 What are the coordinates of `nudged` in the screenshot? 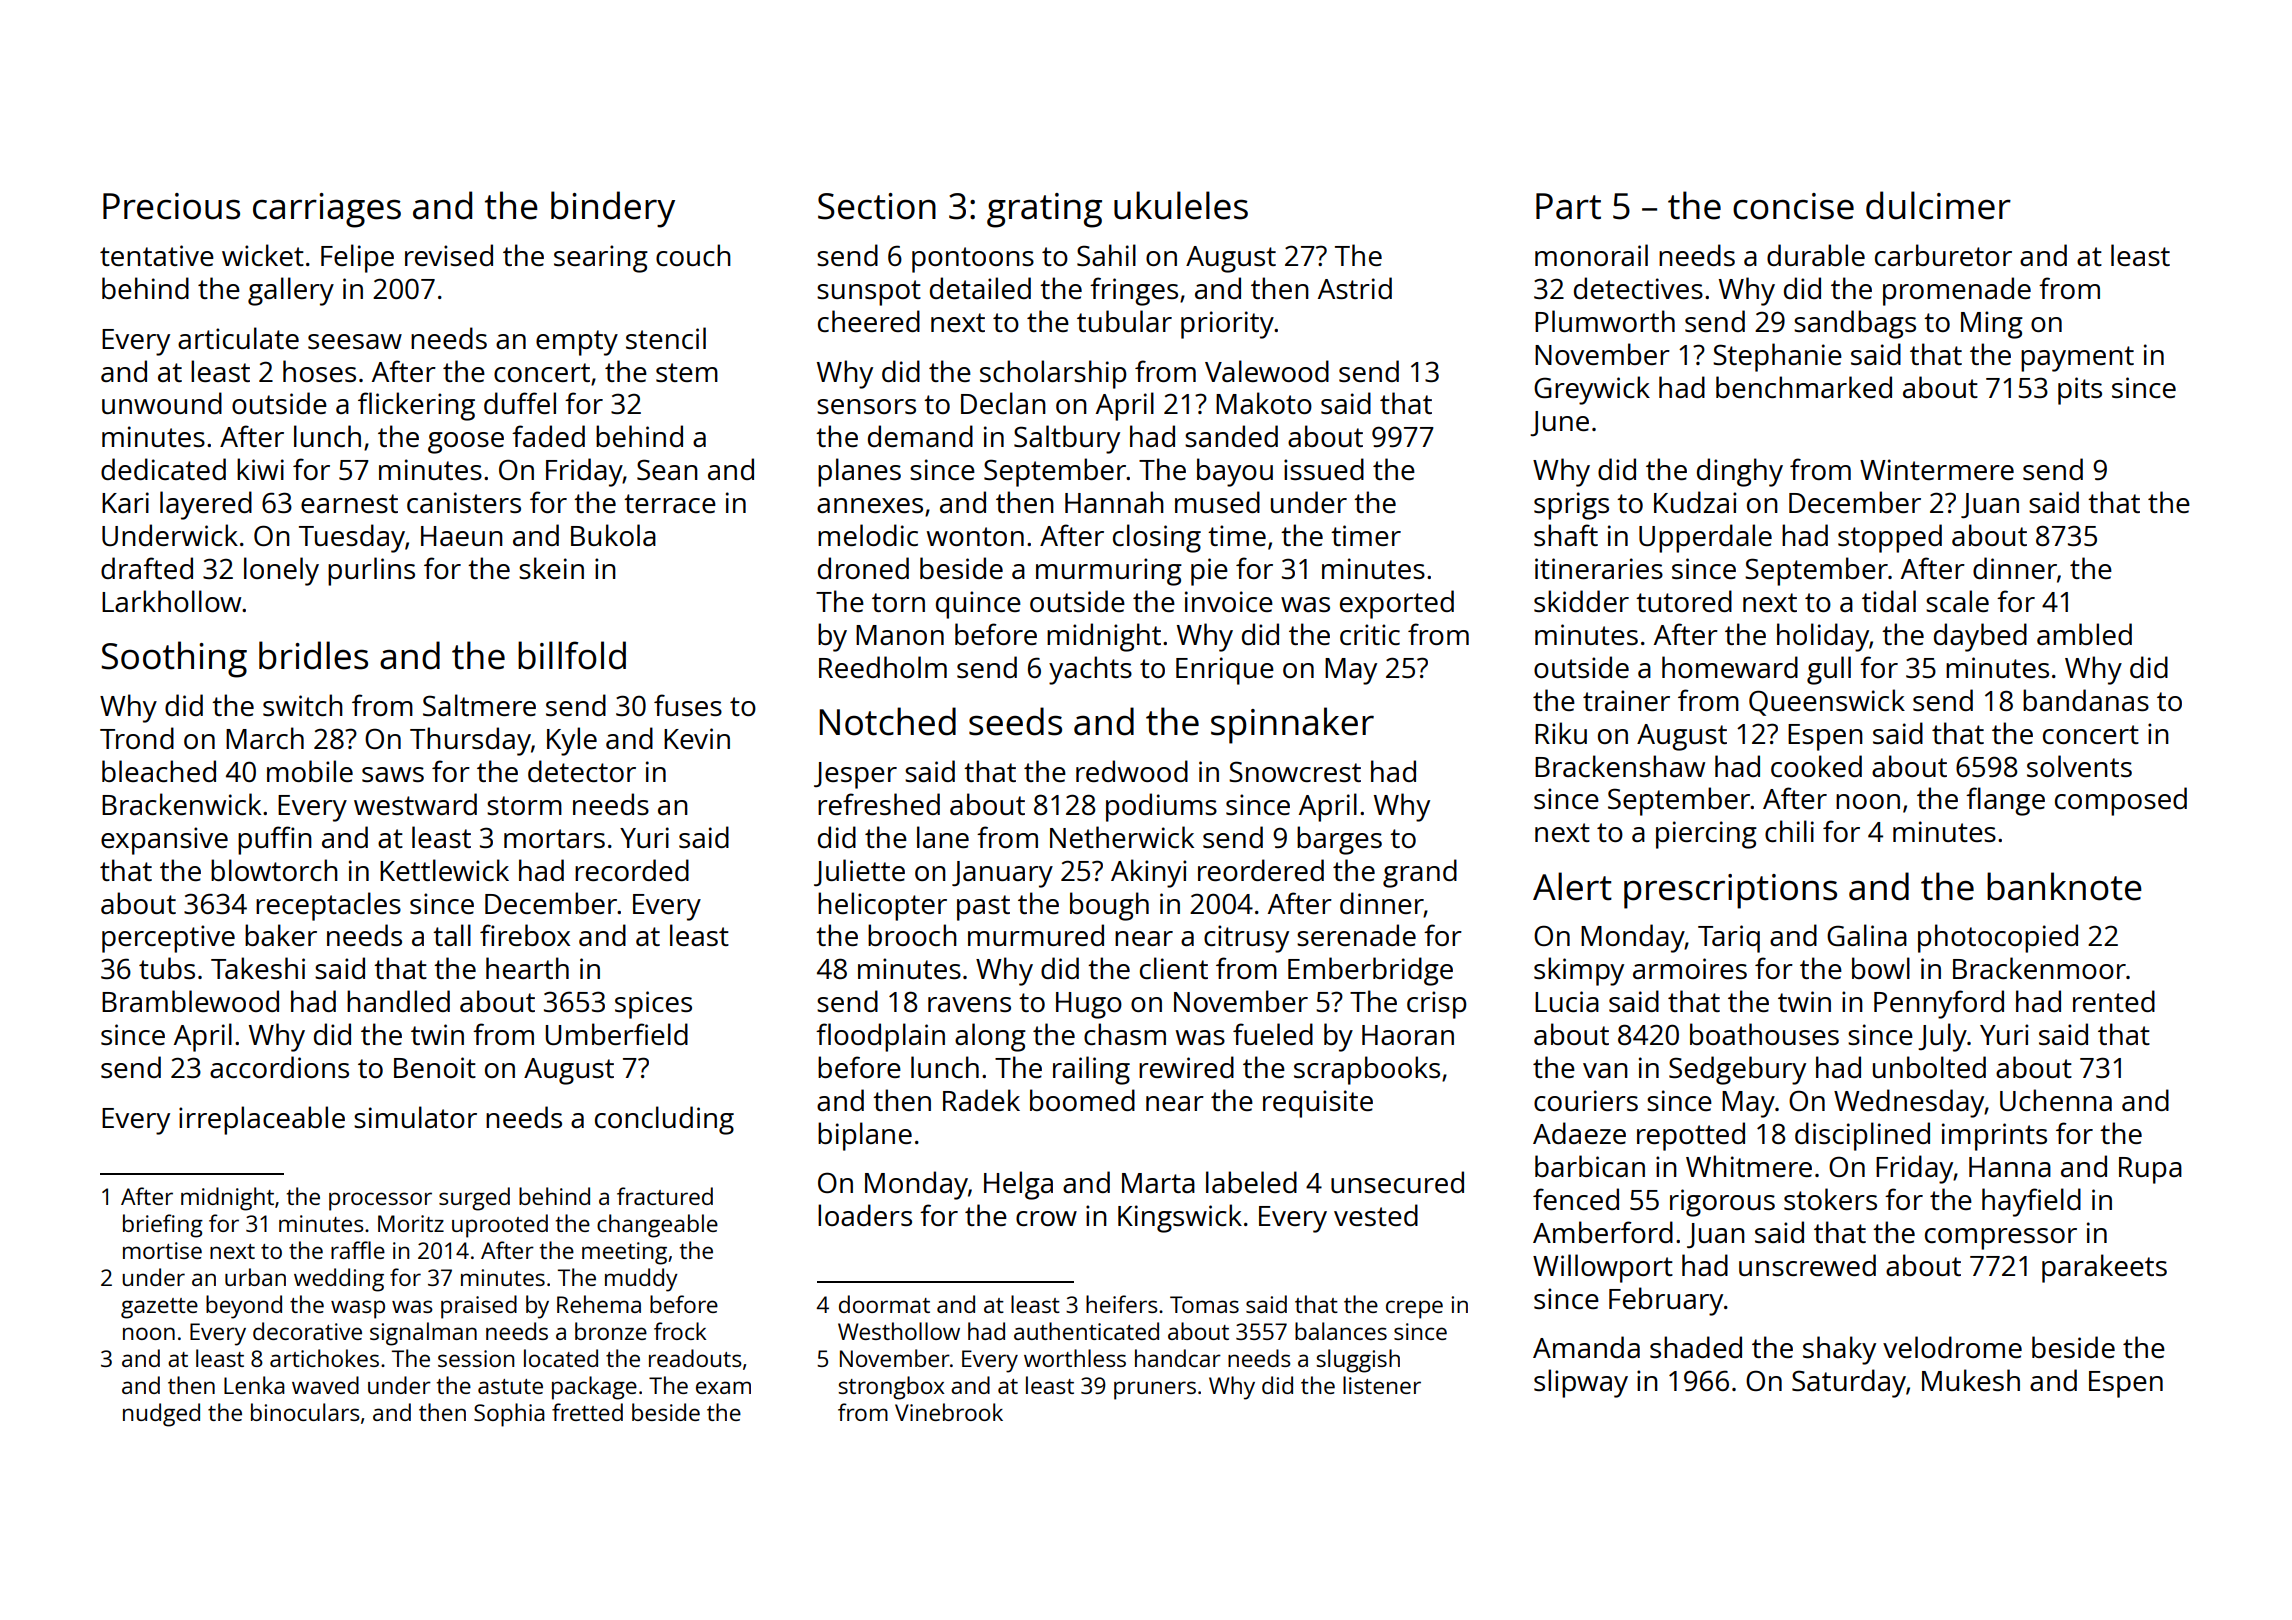 It's located at (161, 1415).
